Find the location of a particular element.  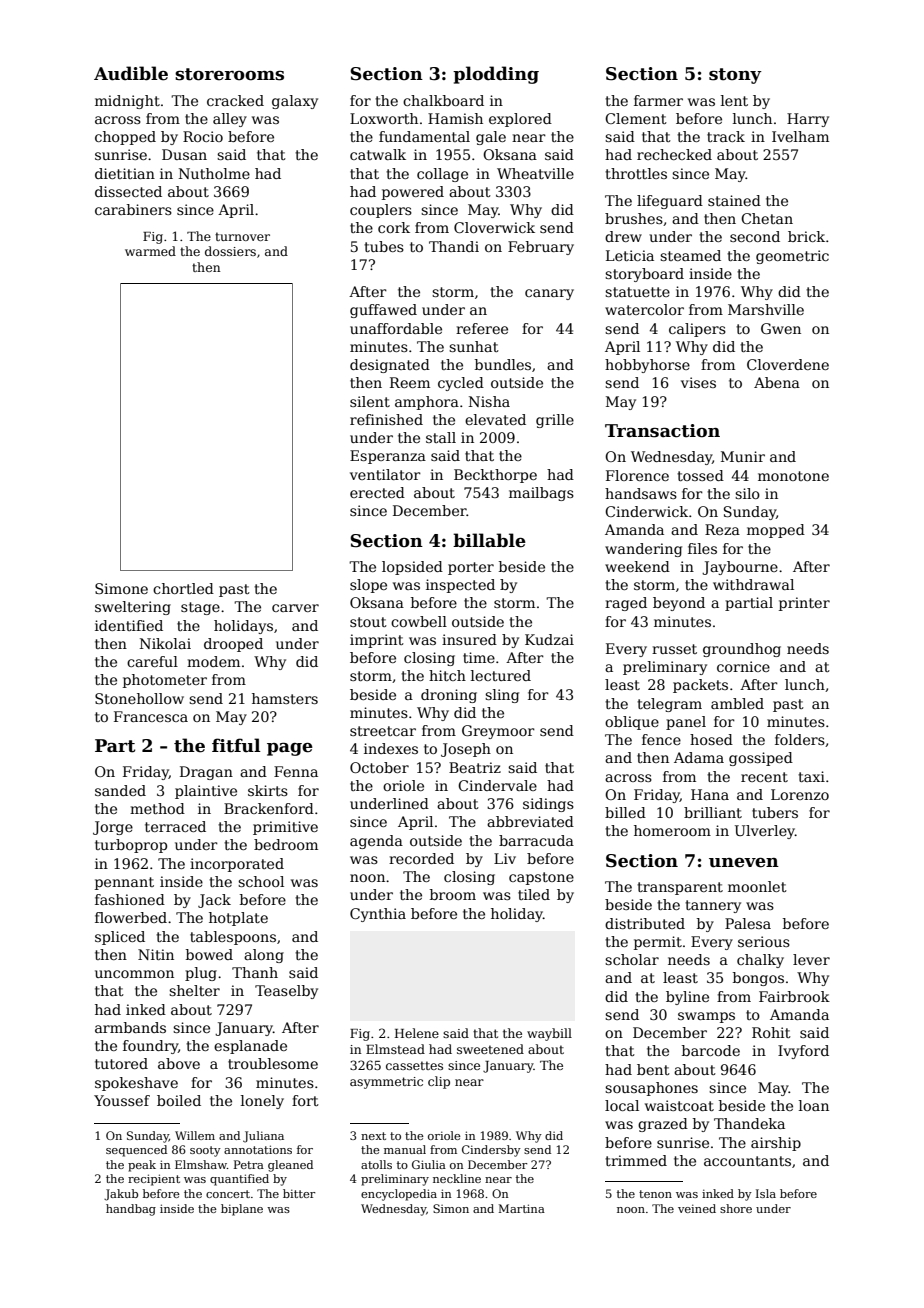

chortled is located at coordinates (183, 588).
